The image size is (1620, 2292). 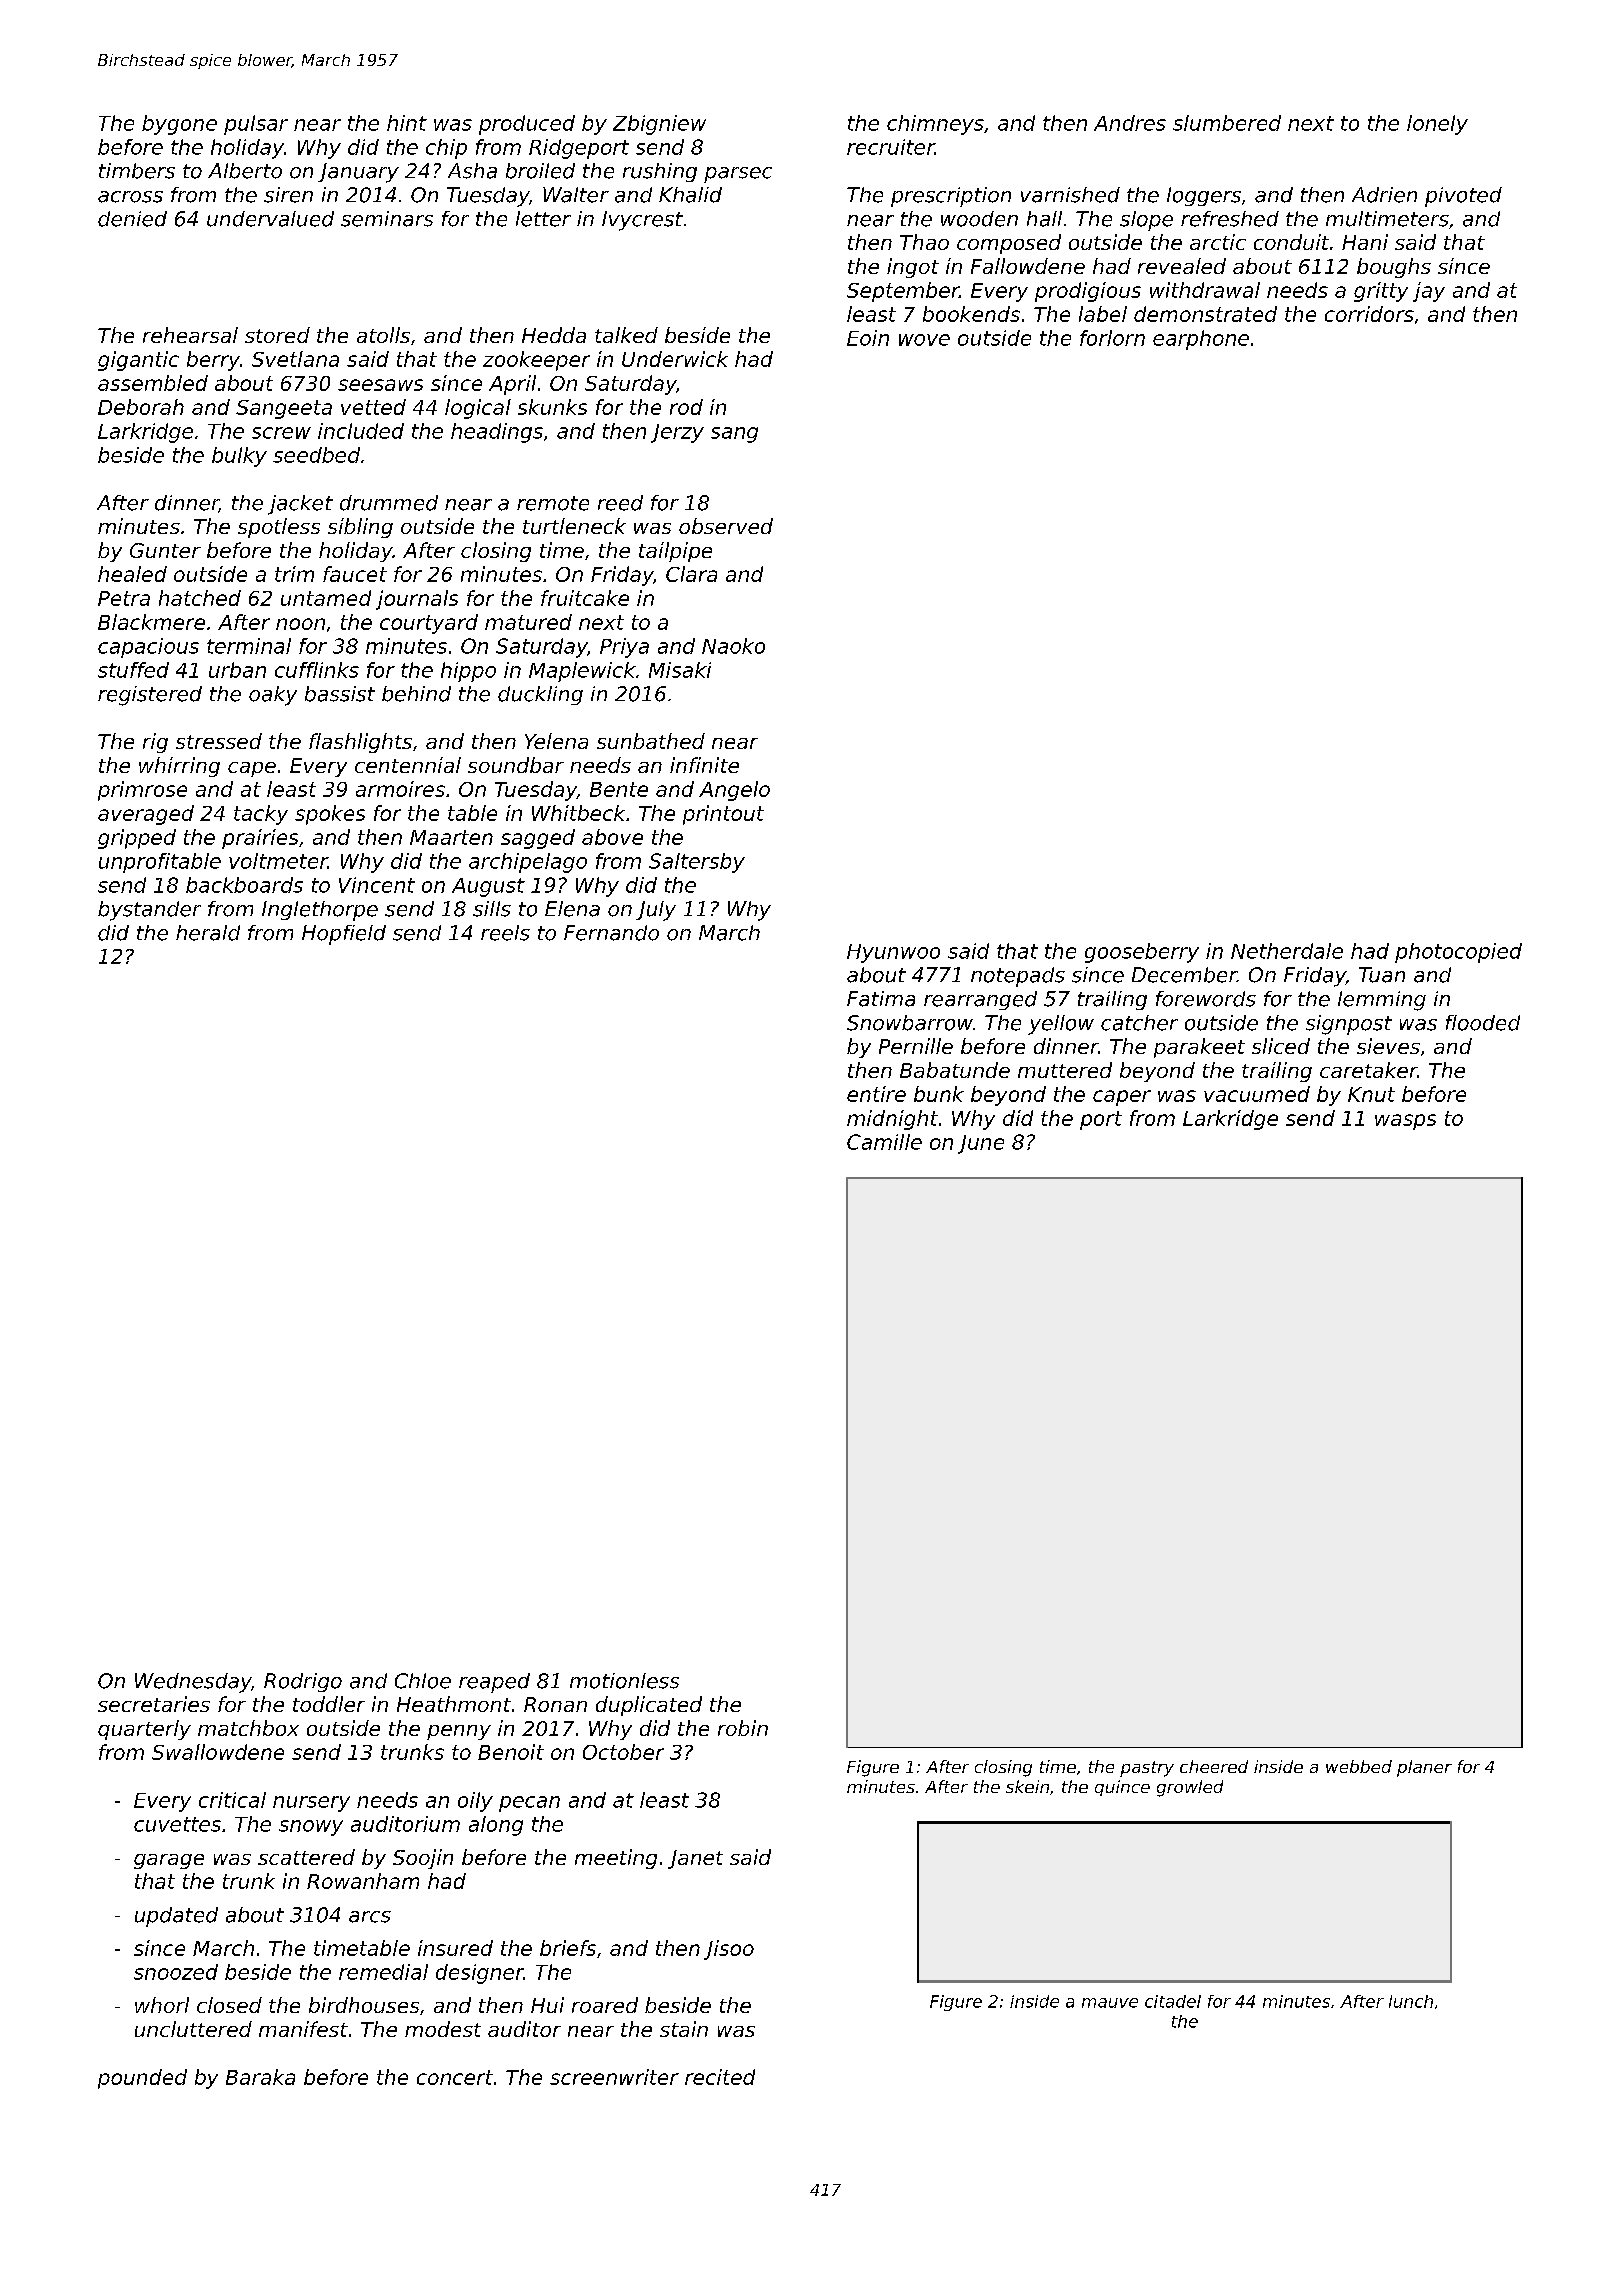 What do you see at coordinates (726, 526) in the document?
I see `observed` at bounding box center [726, 526].
